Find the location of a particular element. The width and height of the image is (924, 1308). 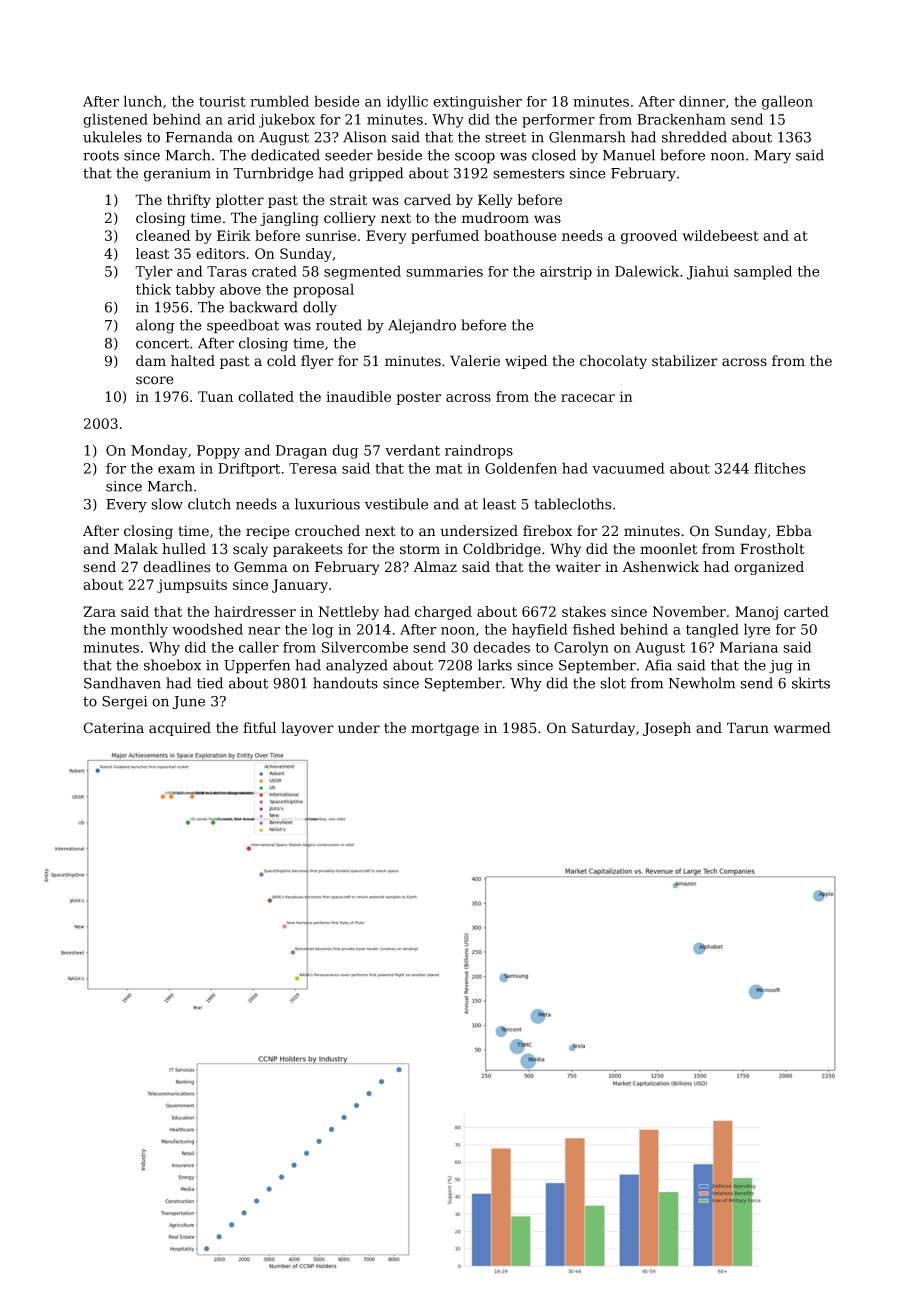

Malak is located at coordinates (136, 549).
